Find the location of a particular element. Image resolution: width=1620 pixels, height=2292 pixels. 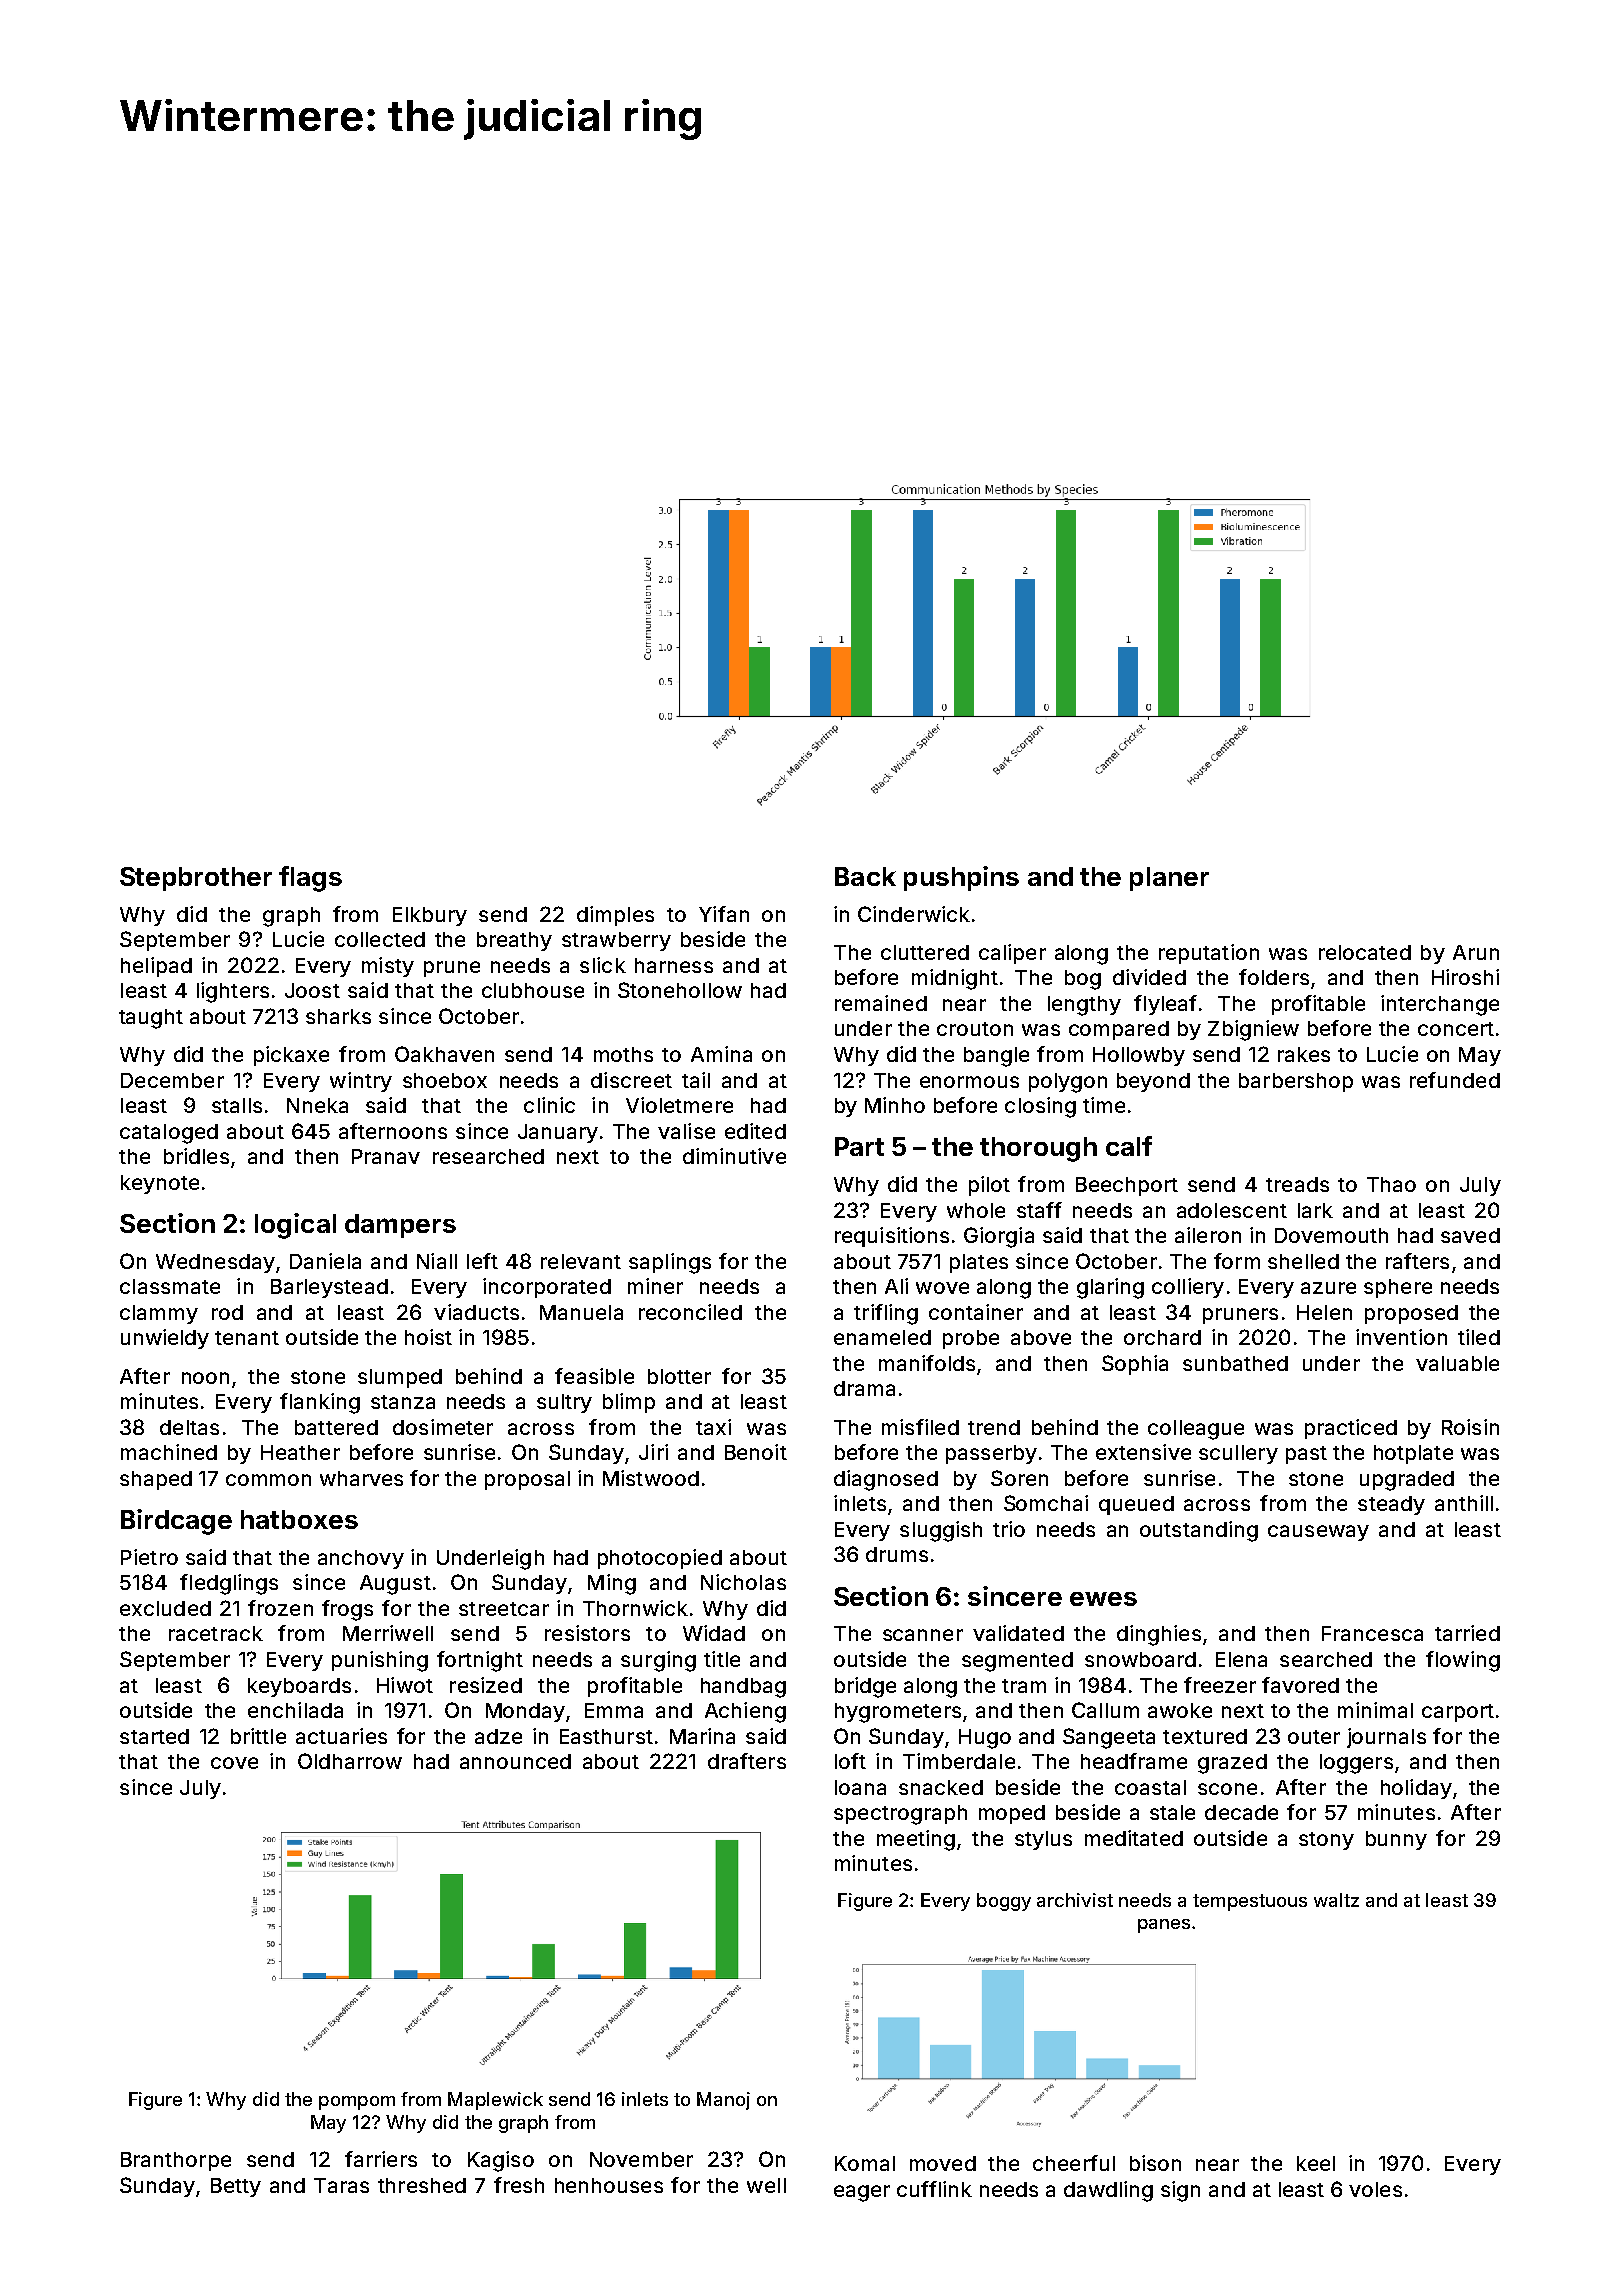

tempestuous is located at coordinates (1250, 1902).
